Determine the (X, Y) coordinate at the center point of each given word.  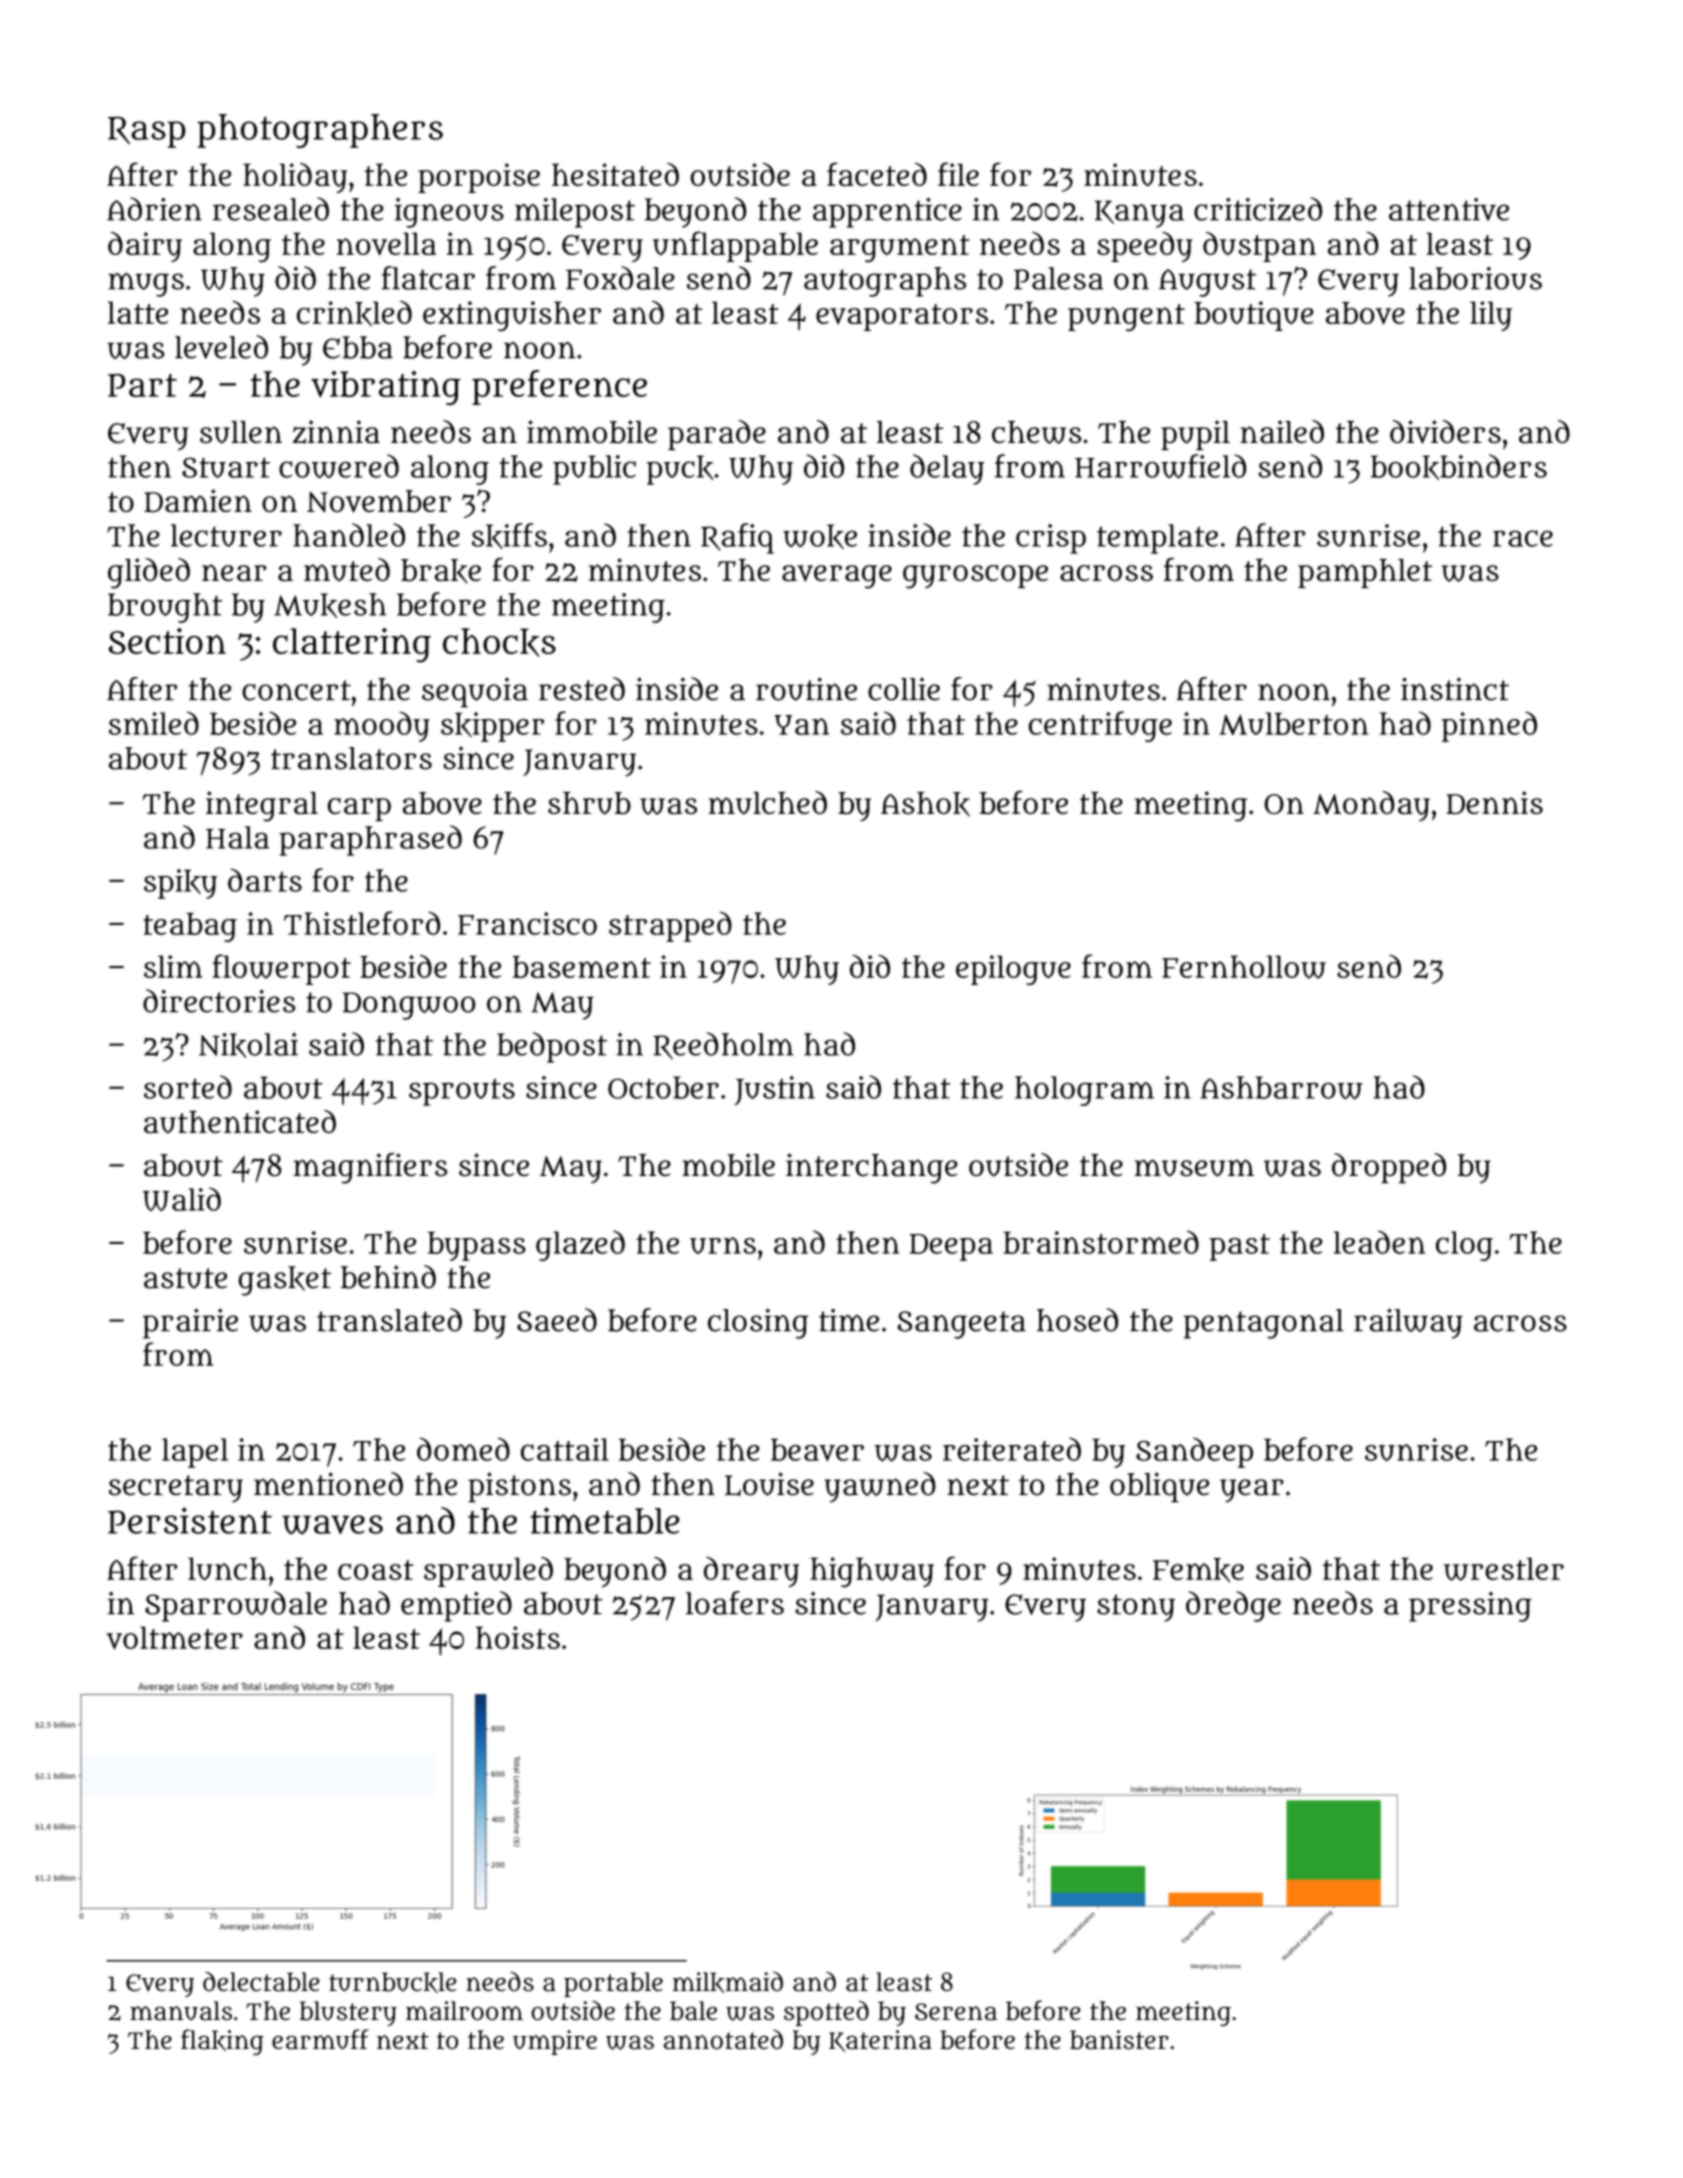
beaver (817, 1449)
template (1157, 539)
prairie (190, 1323)
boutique (1254, 316)
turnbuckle (392, 1982)
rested (582, 689)
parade (717, 435)
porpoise (479, 178)
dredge (1233, 1606)
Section (167, 641)
